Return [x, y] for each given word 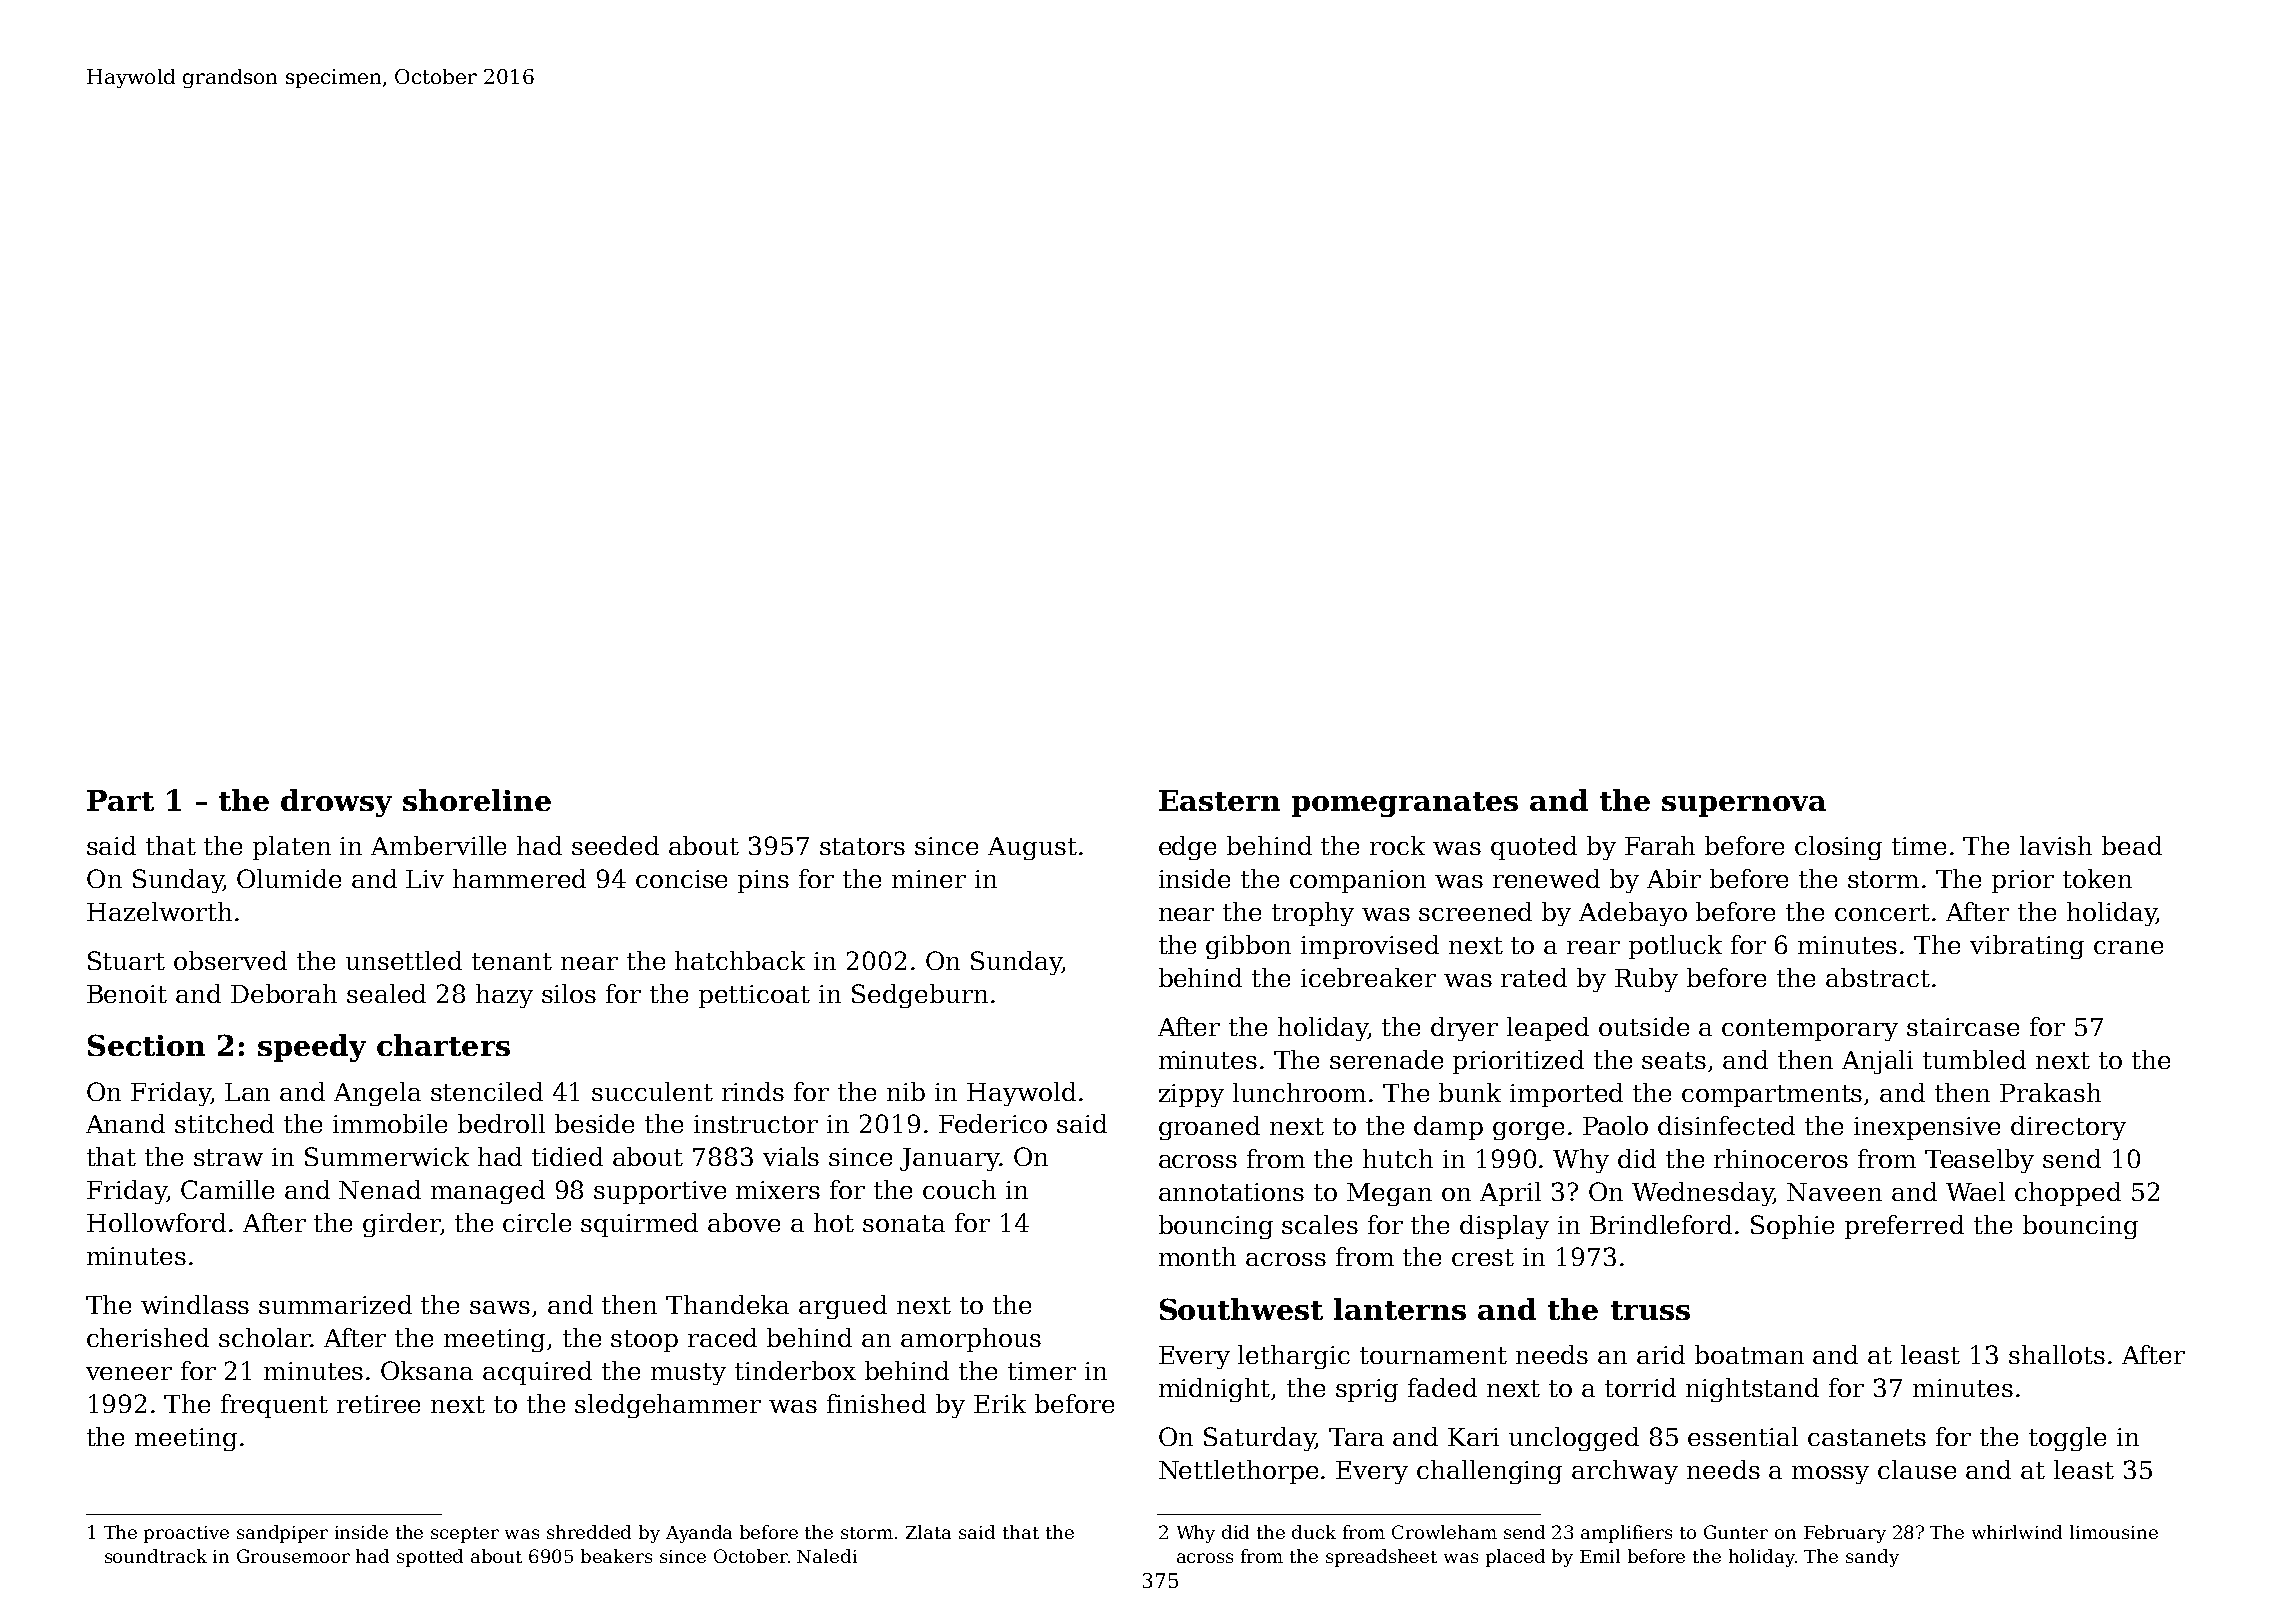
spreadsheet [1381, 1558]
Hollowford [156, 1222]
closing [1838, 848]
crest [1483, 1257]
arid [1661, 1354]
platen [292, 848]
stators [862, 846]
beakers [616, 1556]
